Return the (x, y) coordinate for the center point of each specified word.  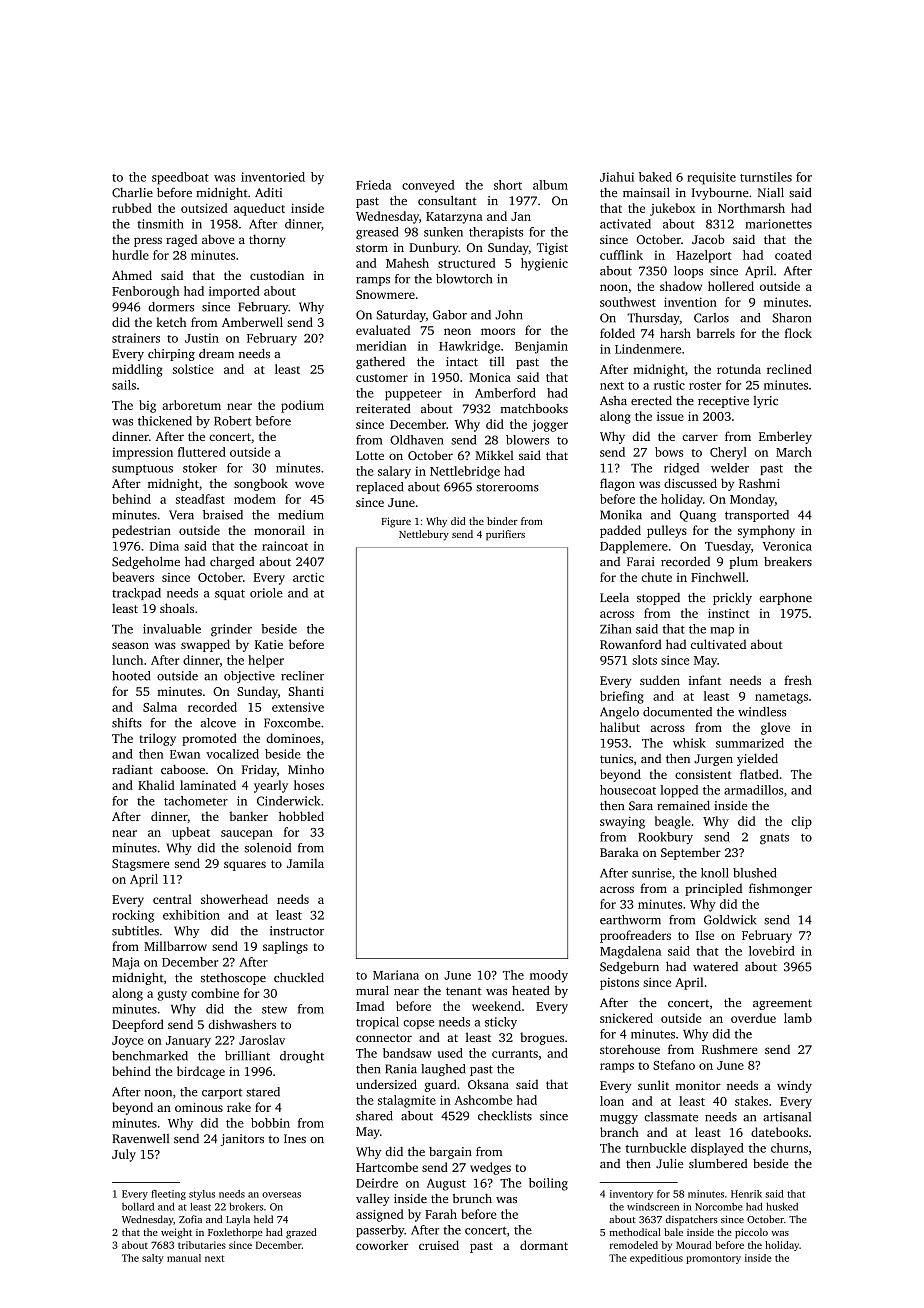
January (188, 1042)
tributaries (202, 1245)
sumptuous (142, 470)
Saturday (401, 316)
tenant (464, 991)
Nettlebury (424, 535)
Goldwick (730, 920)
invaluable (172, 629)
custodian (277, 275)
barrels (716, 333)
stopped (658, 599)
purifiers (505, 535)
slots (644, 660)
